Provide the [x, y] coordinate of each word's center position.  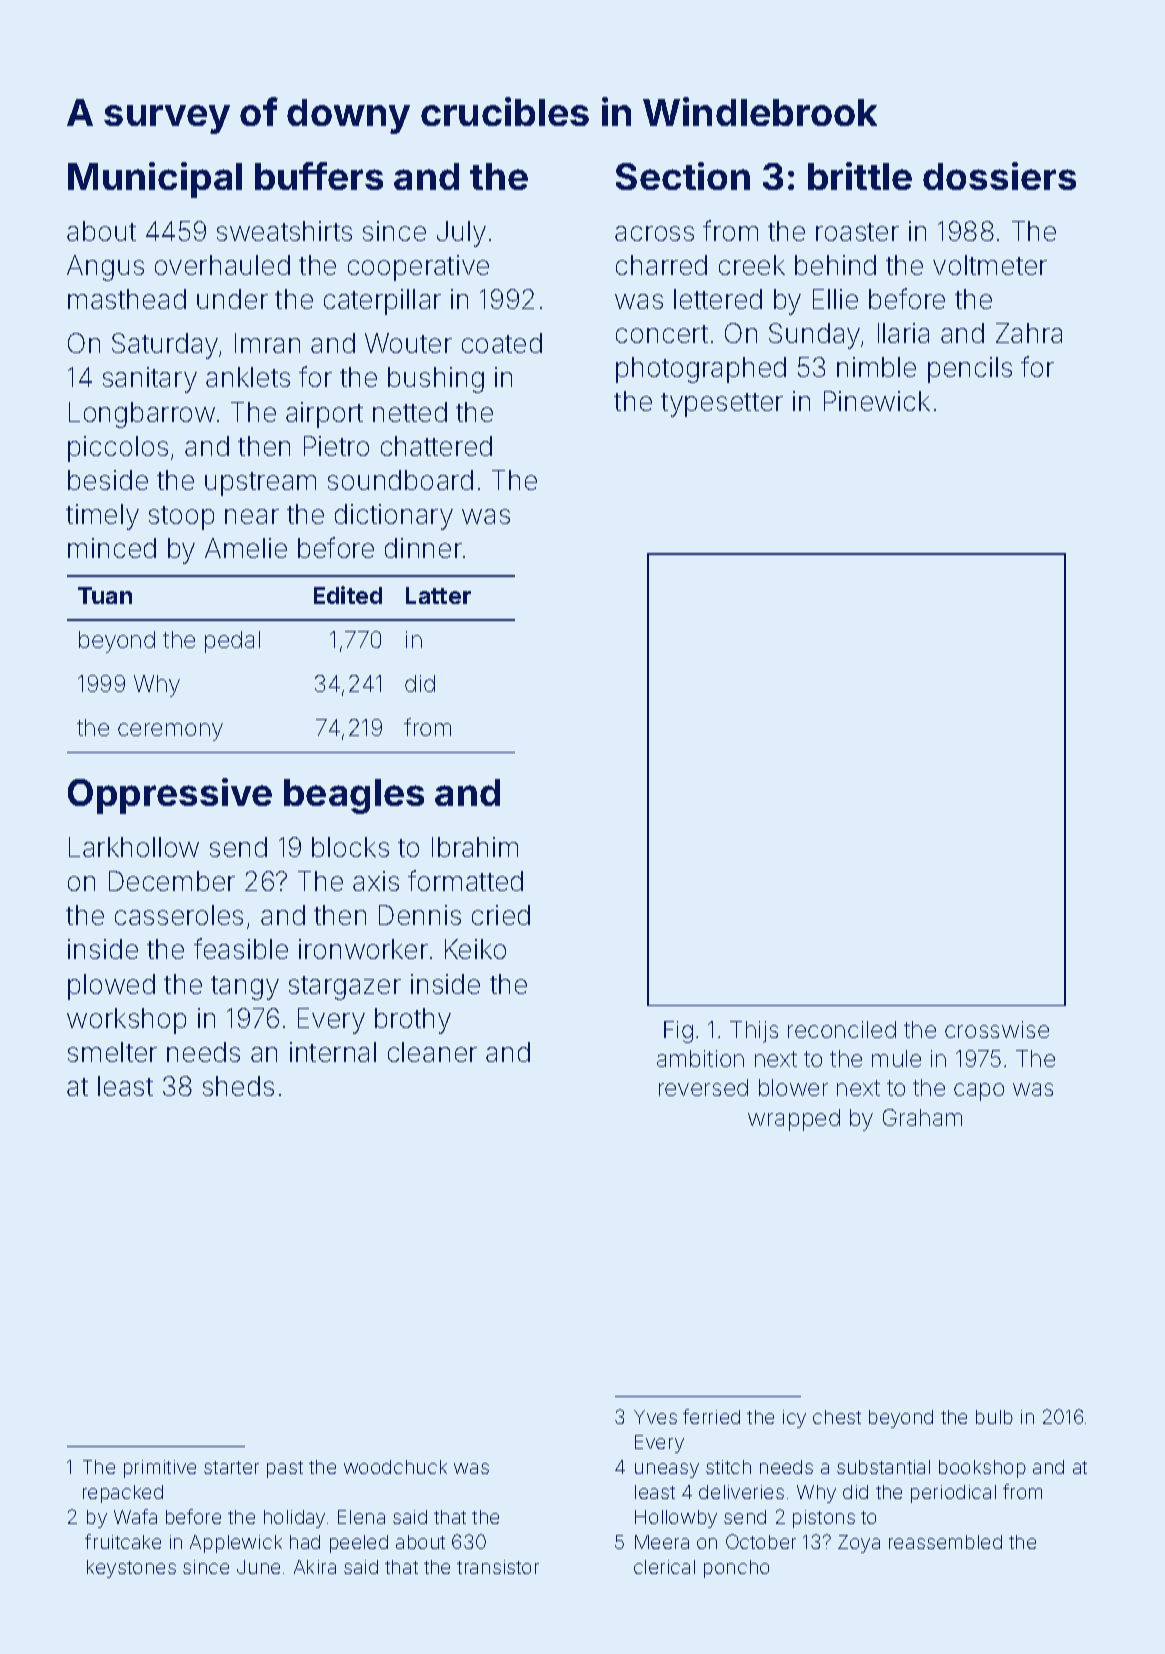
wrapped [794, 1120]
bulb [994, 1417]
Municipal [155, 180]
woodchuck [395, 1467]
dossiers [999, 176]
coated [502, 343]
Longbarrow [142, 415]
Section [683, 176]
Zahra [1029, 333]
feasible [241, 948]
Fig [678, 1032]
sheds [238, 1086]
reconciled [842, 1029]
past [285, 1469]
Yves [655, 1417]
